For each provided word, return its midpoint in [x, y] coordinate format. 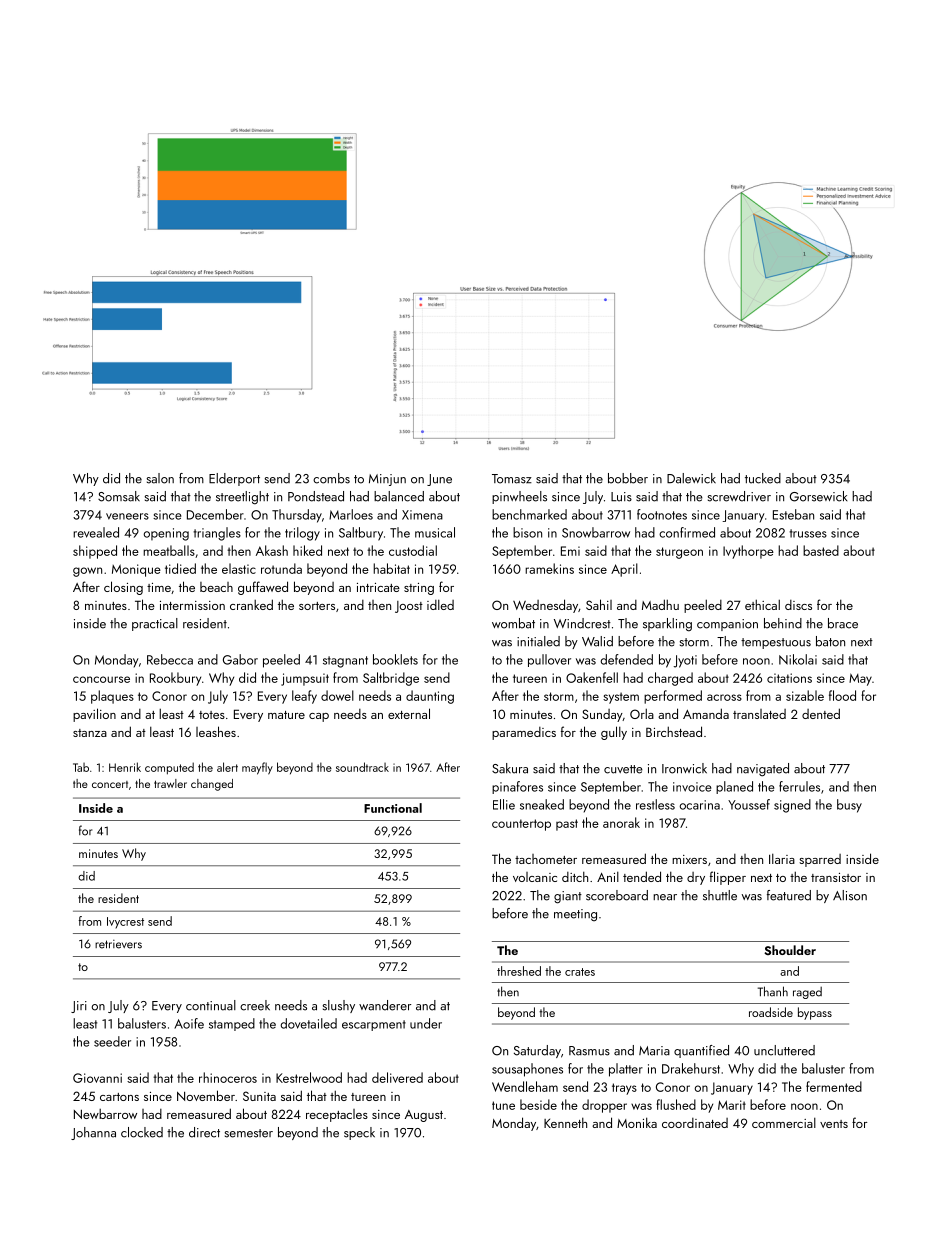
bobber [628, 478]
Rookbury [175, 679]
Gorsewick [818, 496]
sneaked [542, 804]
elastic [239, 568]
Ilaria [782, 858]
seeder [112, 1041]
